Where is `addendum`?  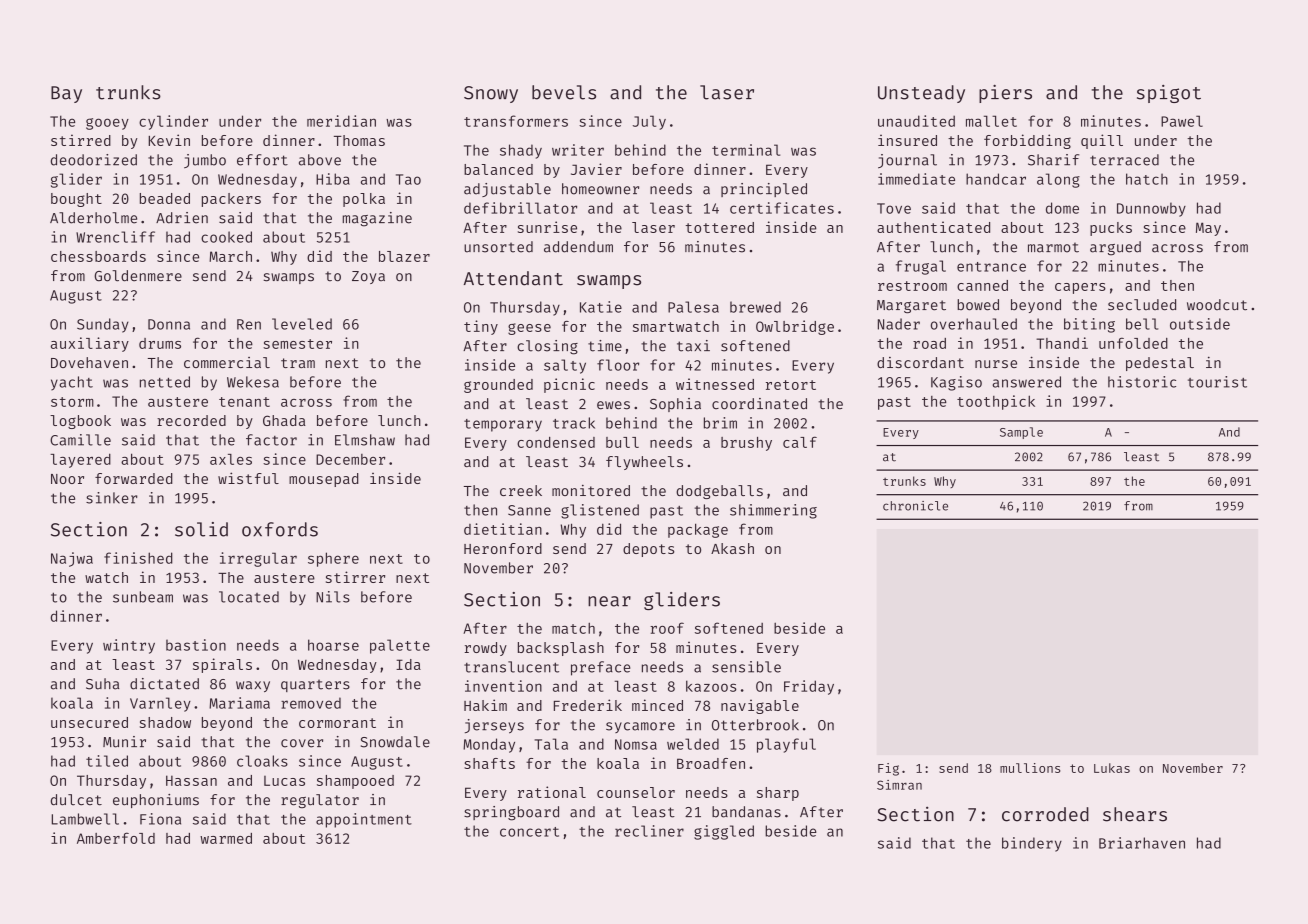
addendum is located at coordinates (578, 247).
